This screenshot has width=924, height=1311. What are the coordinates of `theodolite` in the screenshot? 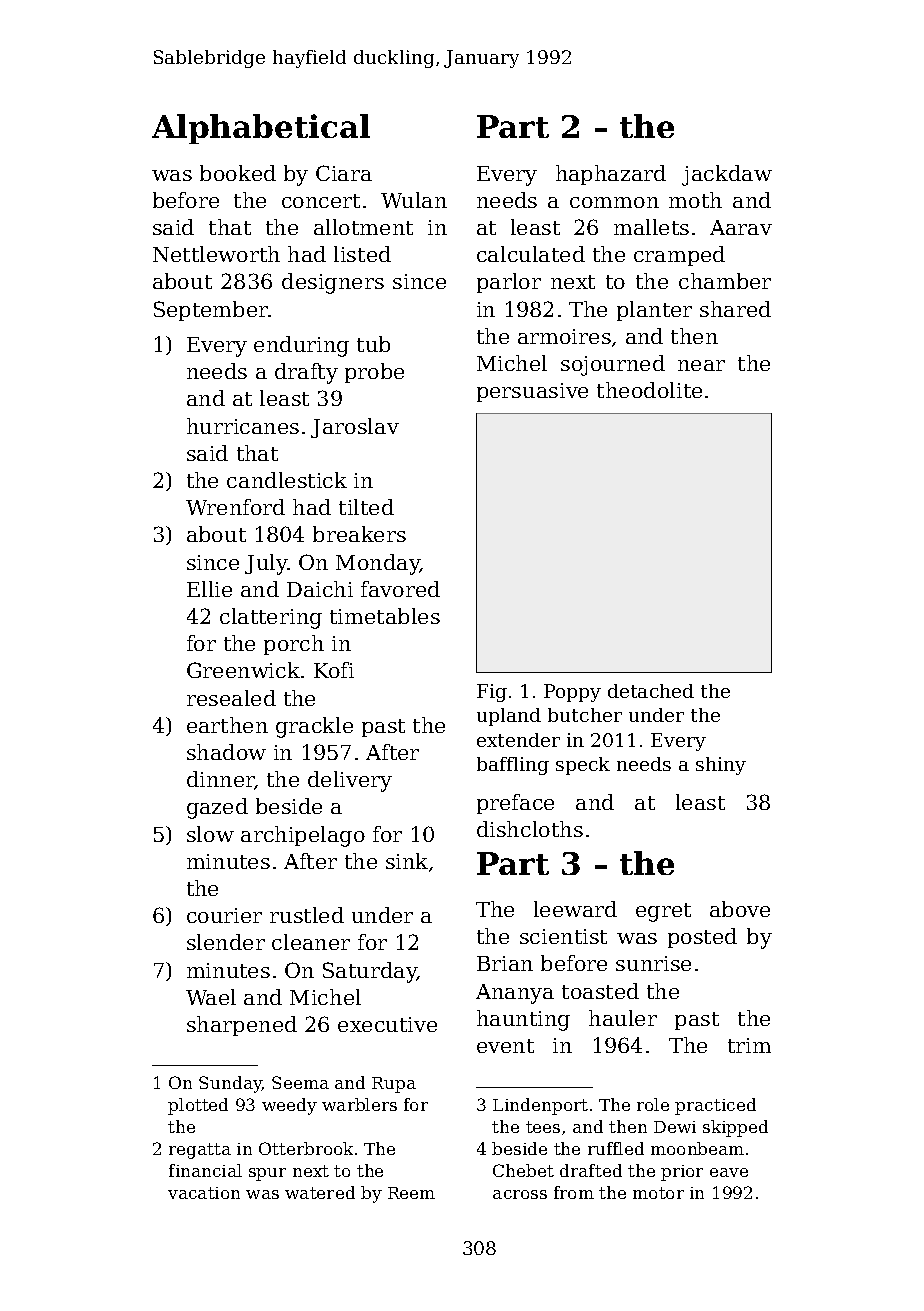 It's located at (649, 390).
